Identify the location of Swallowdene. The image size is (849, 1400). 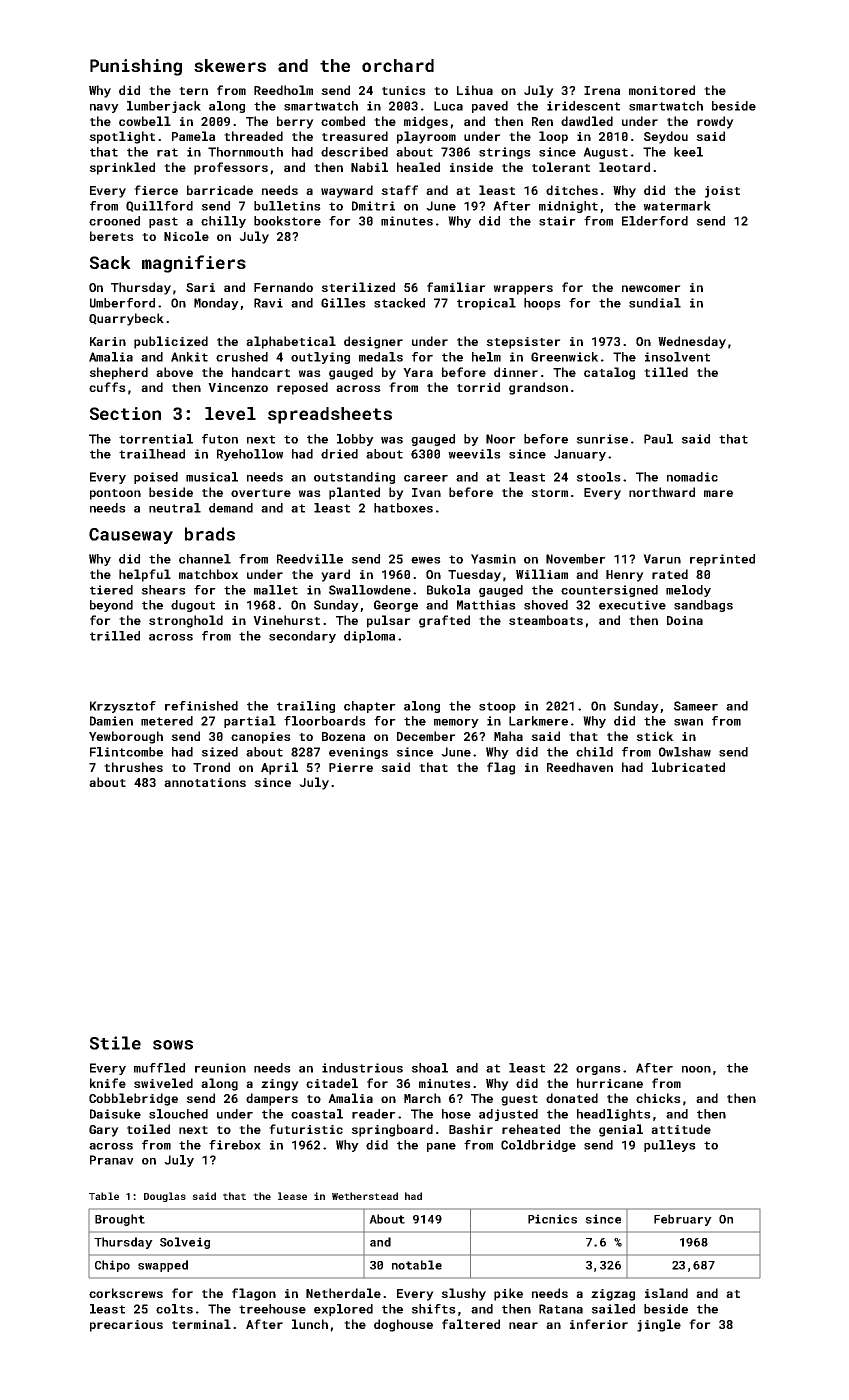
(370, 590).
